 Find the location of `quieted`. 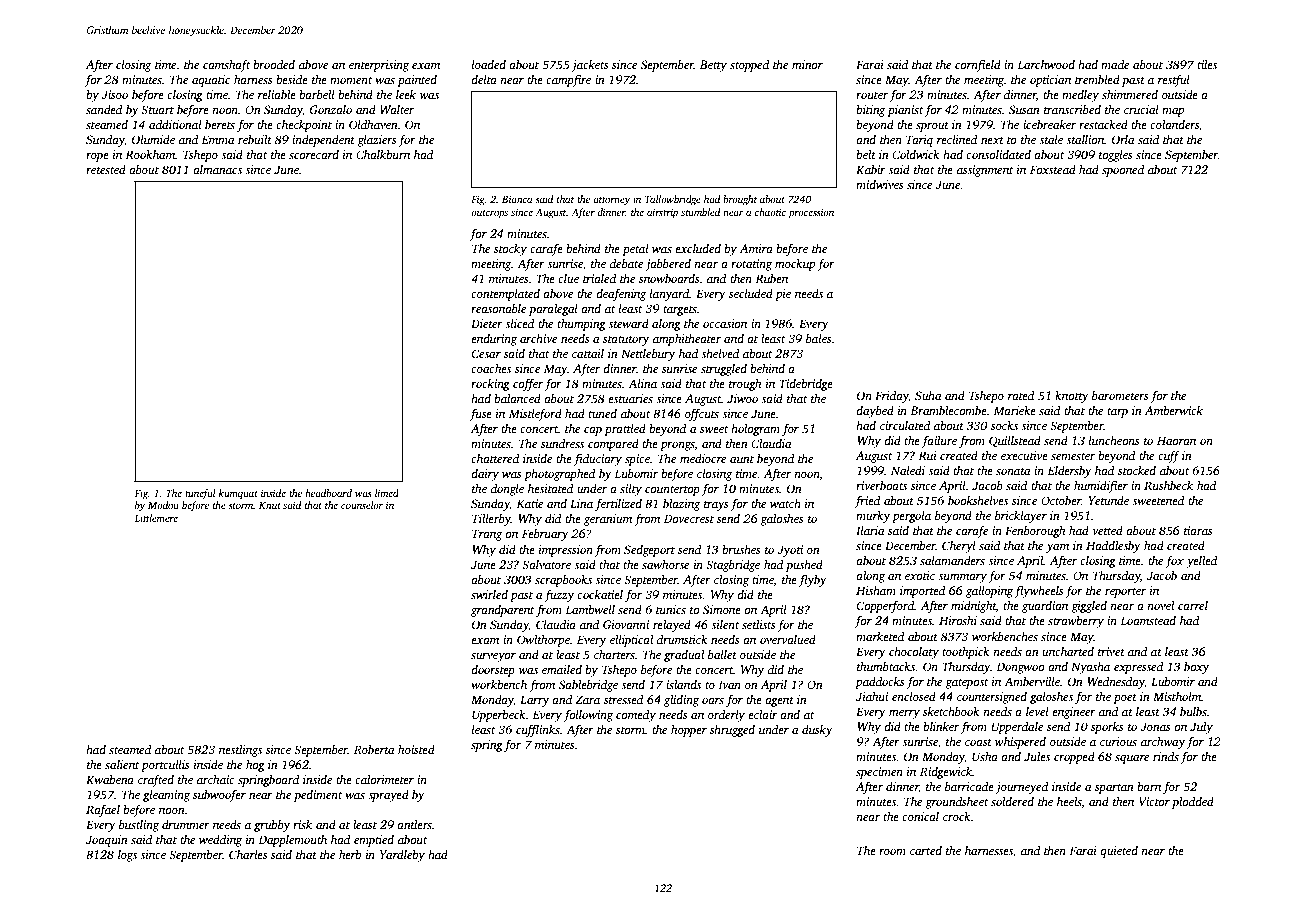

quieted is located at coordinates (1119, 852).
